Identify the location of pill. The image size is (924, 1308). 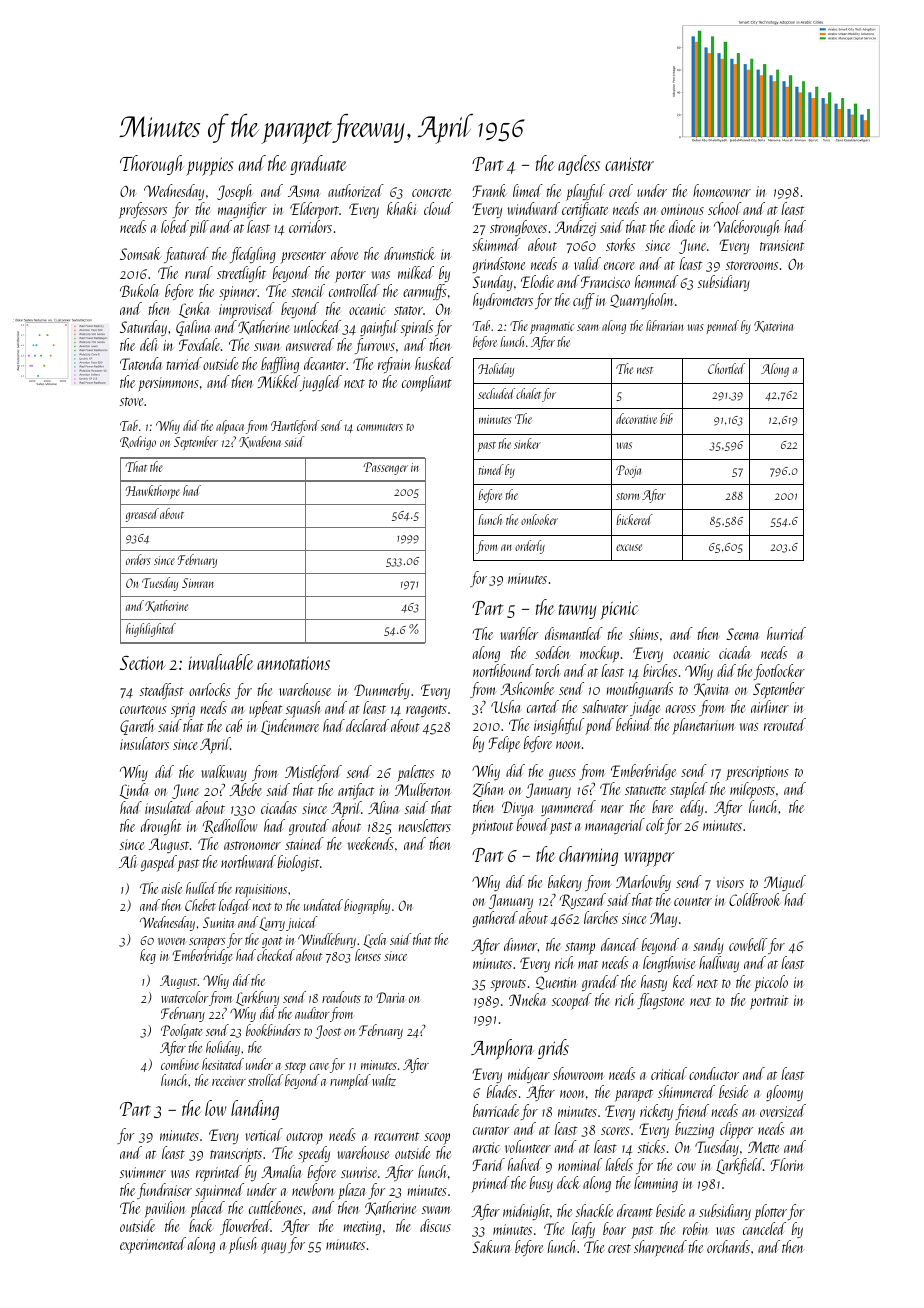
(199, 228).
